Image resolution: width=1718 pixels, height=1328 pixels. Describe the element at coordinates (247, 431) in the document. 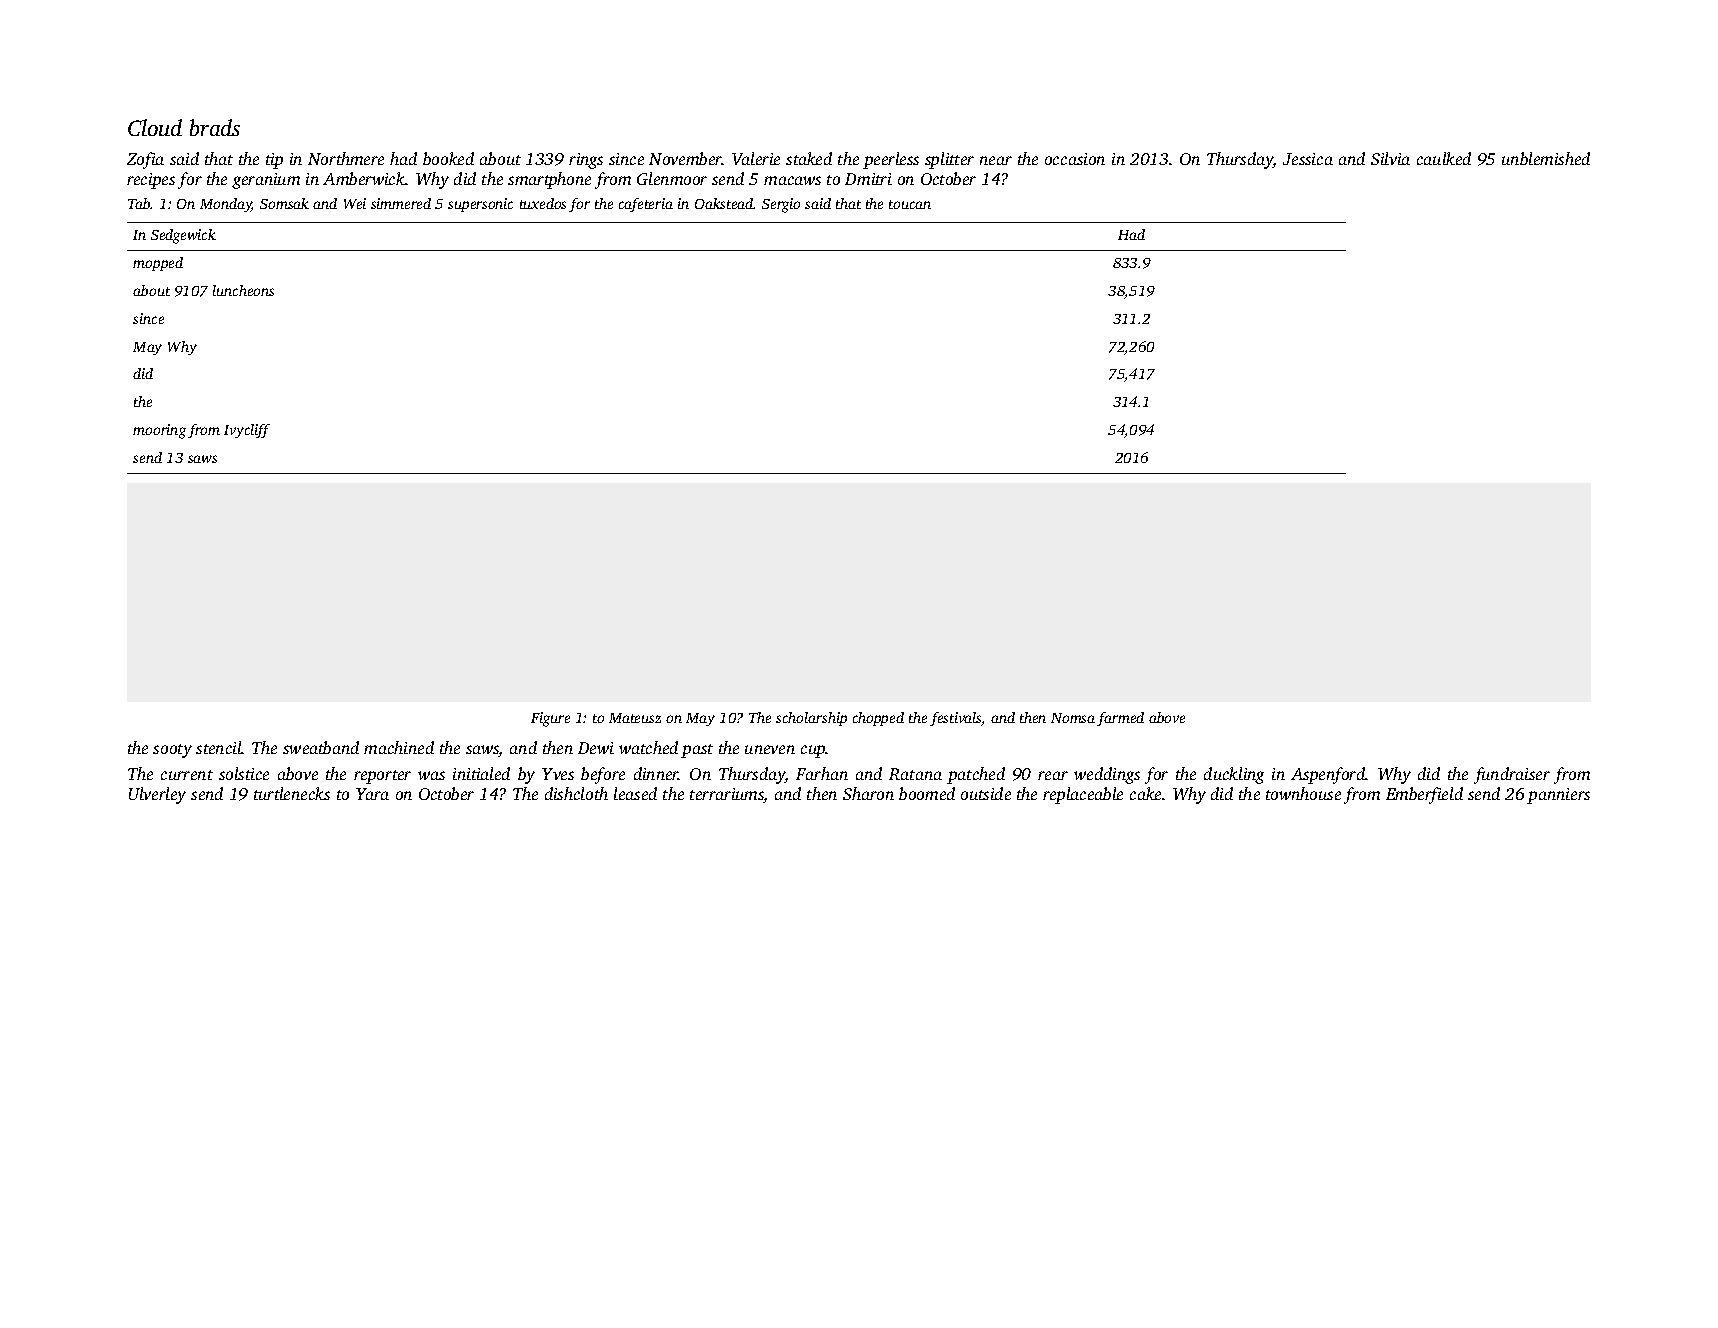

I see `Ivycliff` at that location.
